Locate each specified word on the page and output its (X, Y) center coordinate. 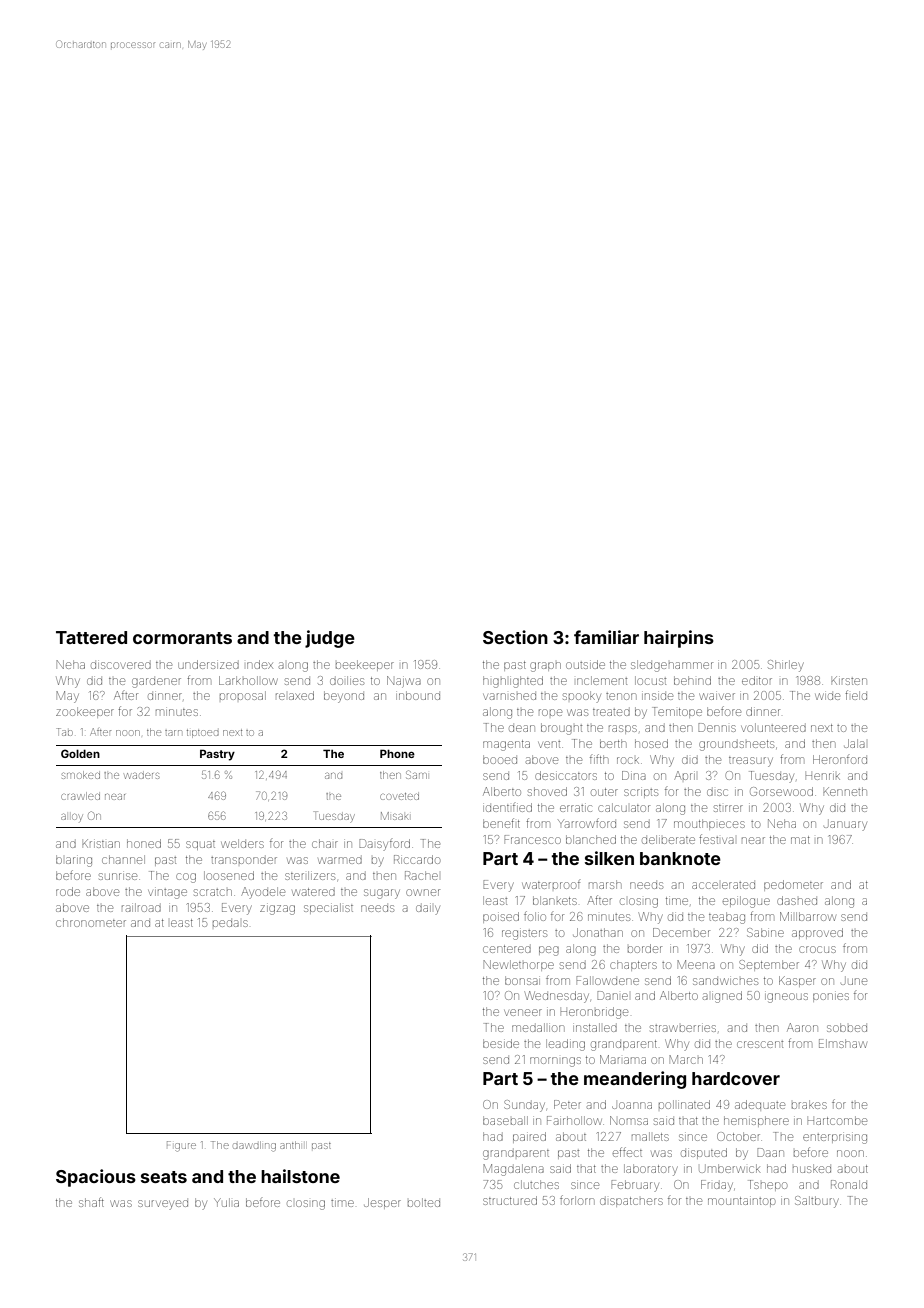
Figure (181, 1146)
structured (510, 1200)
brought (561, 729)
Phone (397, 753)
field (856, 695)
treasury (751, 762)
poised (501, 917)
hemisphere (756, 1121)
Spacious (96, 1178)
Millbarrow (808, 916)
